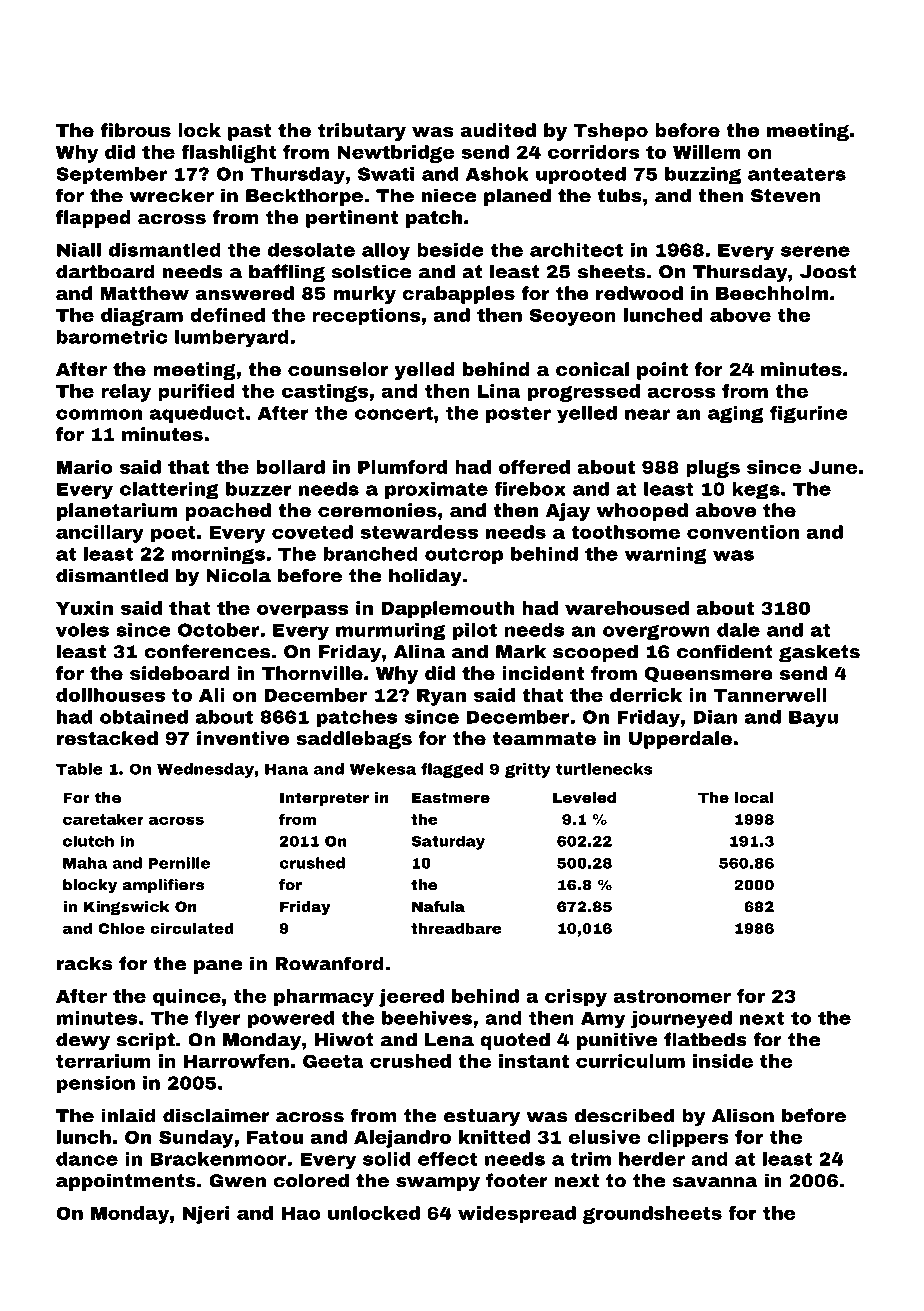 This document has width=924, height=1311. I want to click on audited, so click(498, 130).
